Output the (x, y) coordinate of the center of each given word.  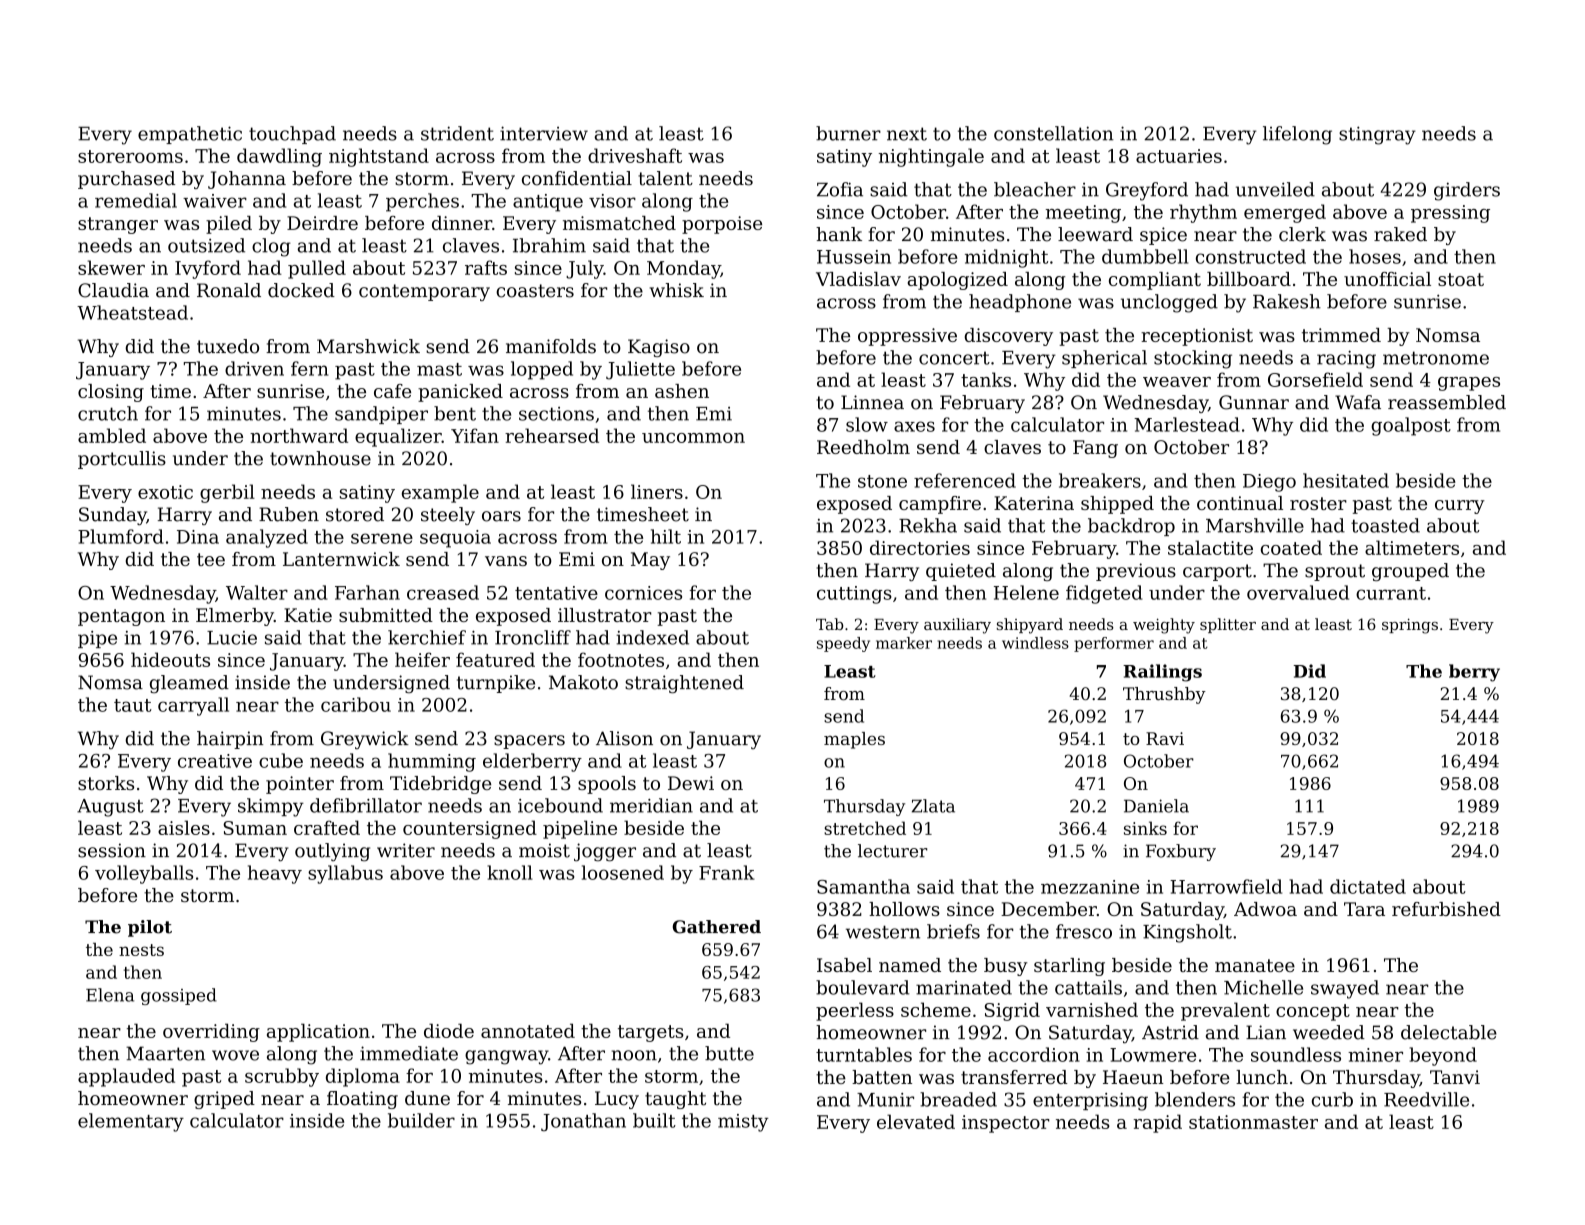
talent (665, 178)
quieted (961, 572)
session (112, 850)
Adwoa (1265, 909)
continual (1240, 503)
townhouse (320, 458)
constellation (1054, 133)
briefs (953, 931)
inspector (1005, 1124)
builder (421, 1120)
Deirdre (322, 223)
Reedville (1426, 1099)
